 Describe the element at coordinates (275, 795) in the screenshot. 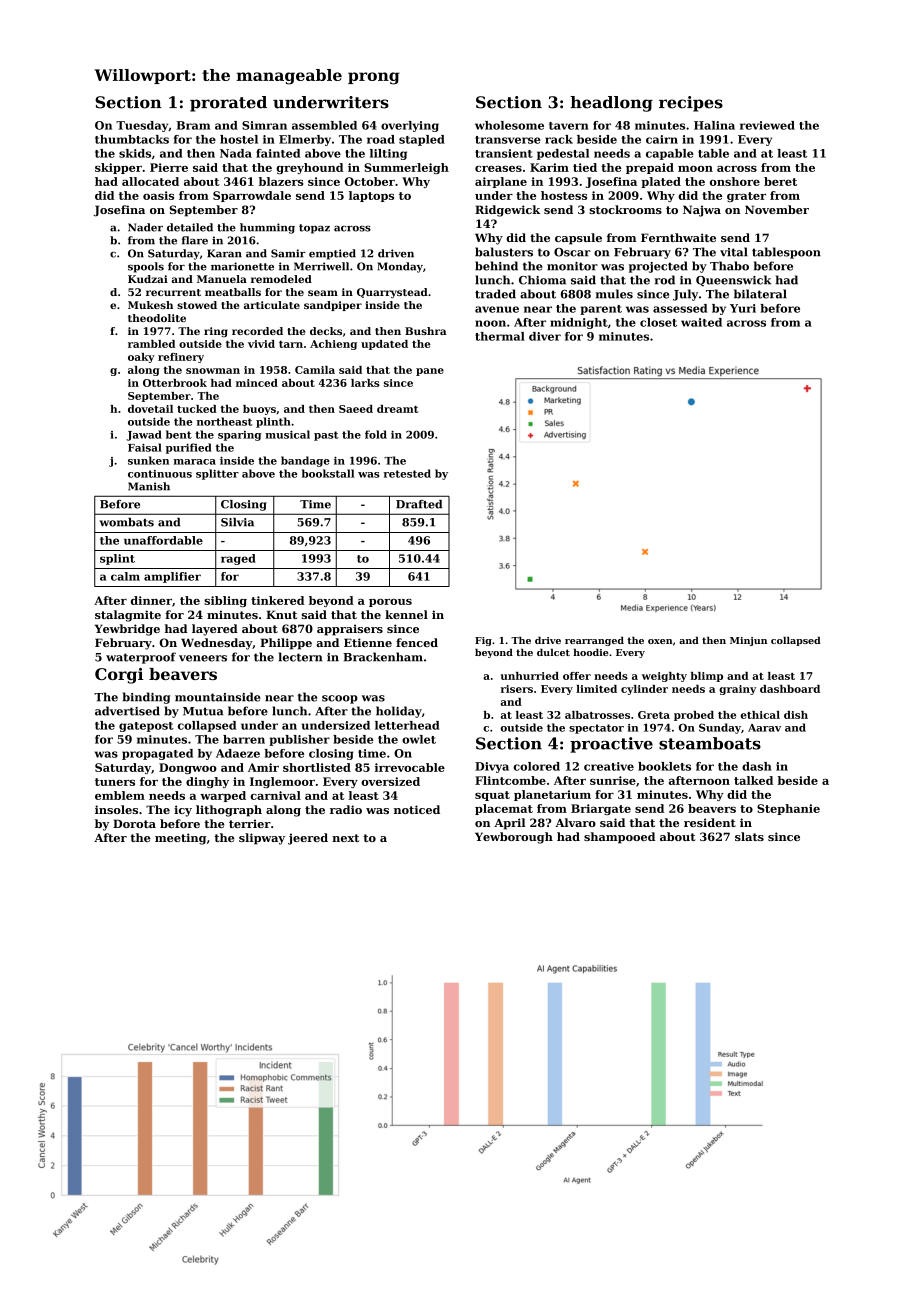

I see `carnival` at that location.
